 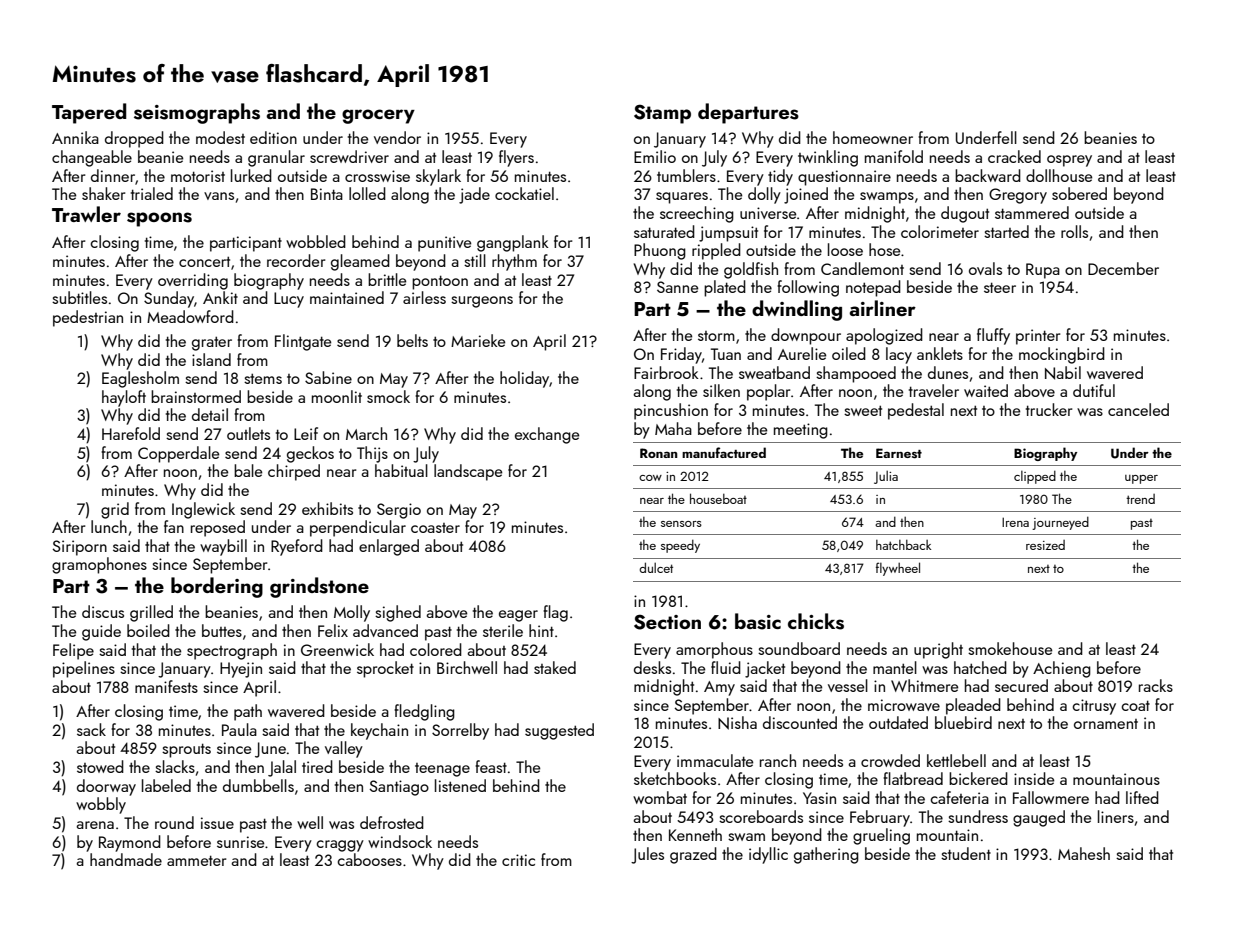 What do you see at coordinates (884, 249) in the screenshot?
I see `hose` at bounding box center [884, 249].
